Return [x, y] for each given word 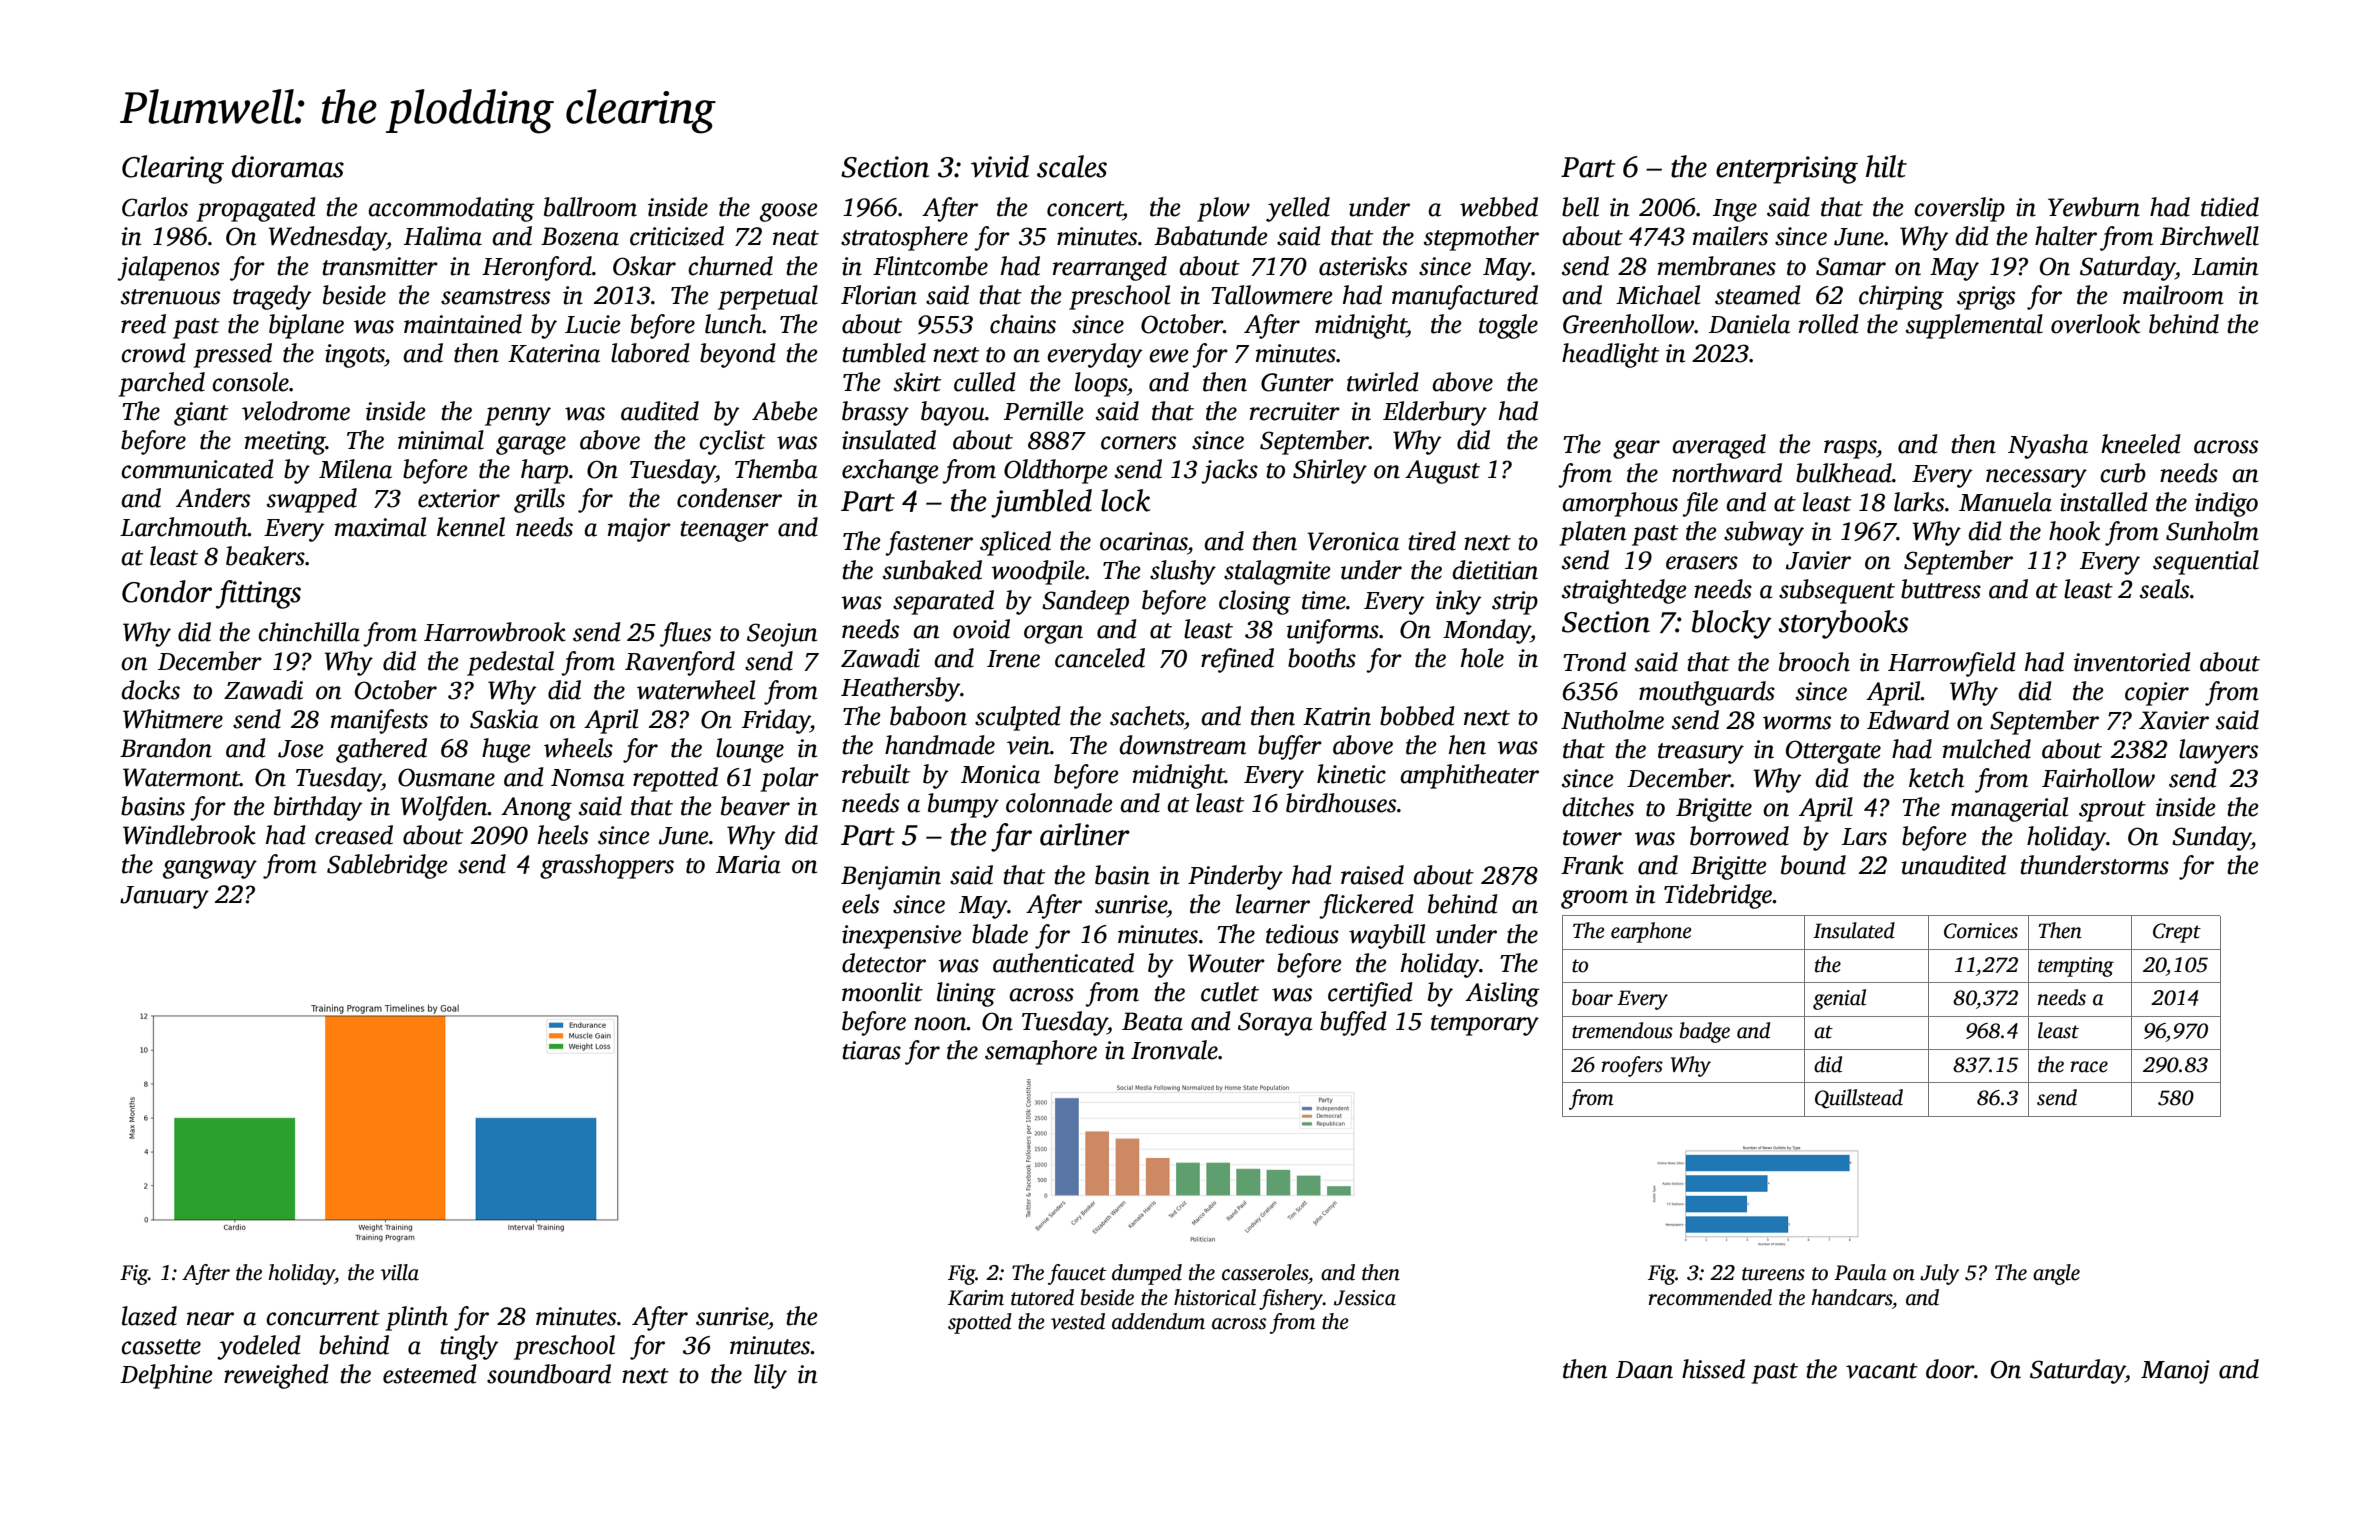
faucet [1077, 1274]
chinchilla [309, 632]
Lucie [592, 324]
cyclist [732, 442]
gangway [210, 869]
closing [1255, 602]
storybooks [1843, 624]
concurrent [323, 1318]
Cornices [1981, 931]
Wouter [1226, 963]
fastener [929, 543]
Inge [1735, 210]
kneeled [2141, 444]
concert [1085, 209]
